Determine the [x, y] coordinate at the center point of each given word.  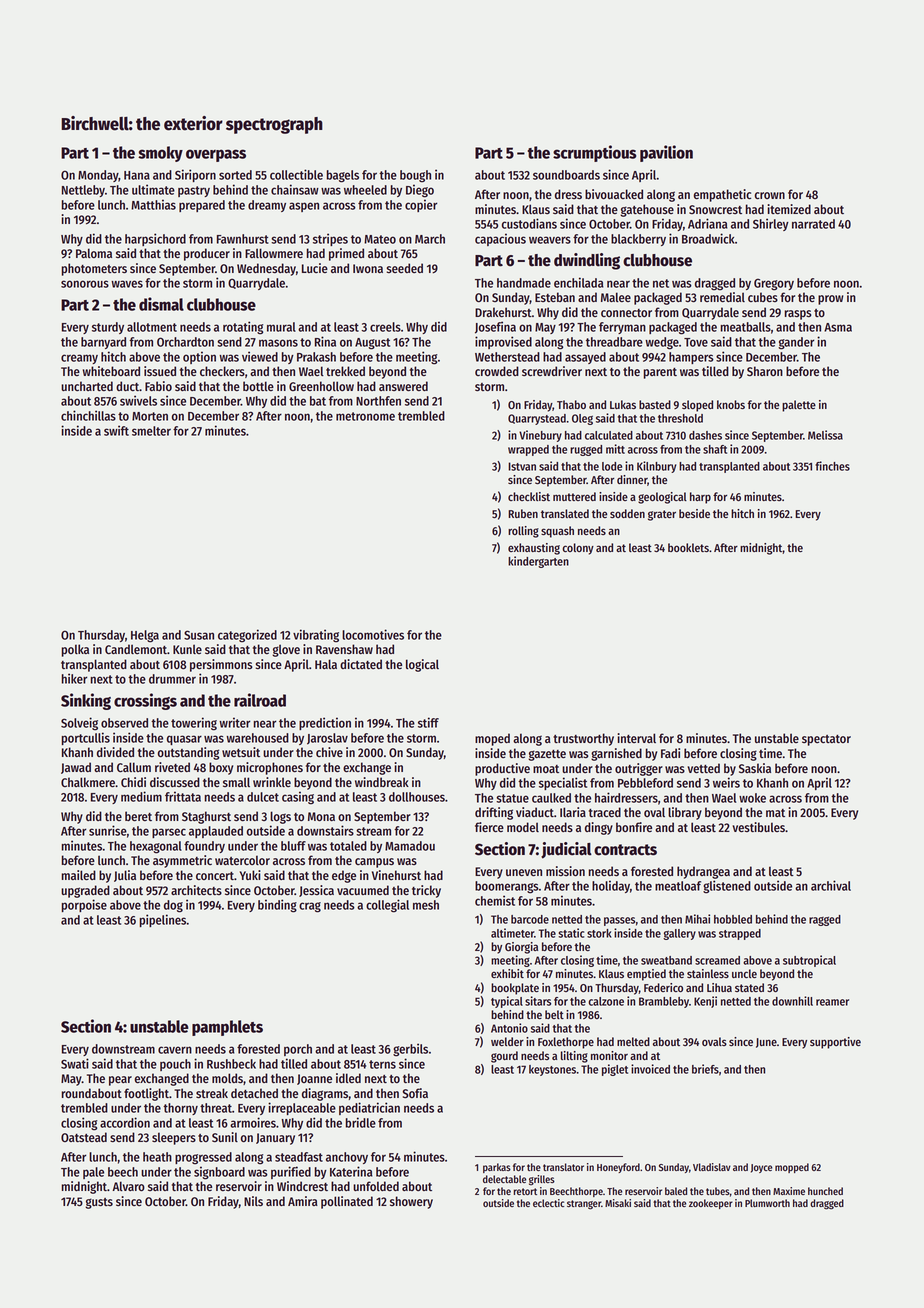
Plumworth [767, 1203]
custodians [529, 223]
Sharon [765, 371]
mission [565, 871]
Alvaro [128, 1186]
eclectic [548, 1203]
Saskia [755, 768]
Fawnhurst [243, 239]
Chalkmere [88, 782]
